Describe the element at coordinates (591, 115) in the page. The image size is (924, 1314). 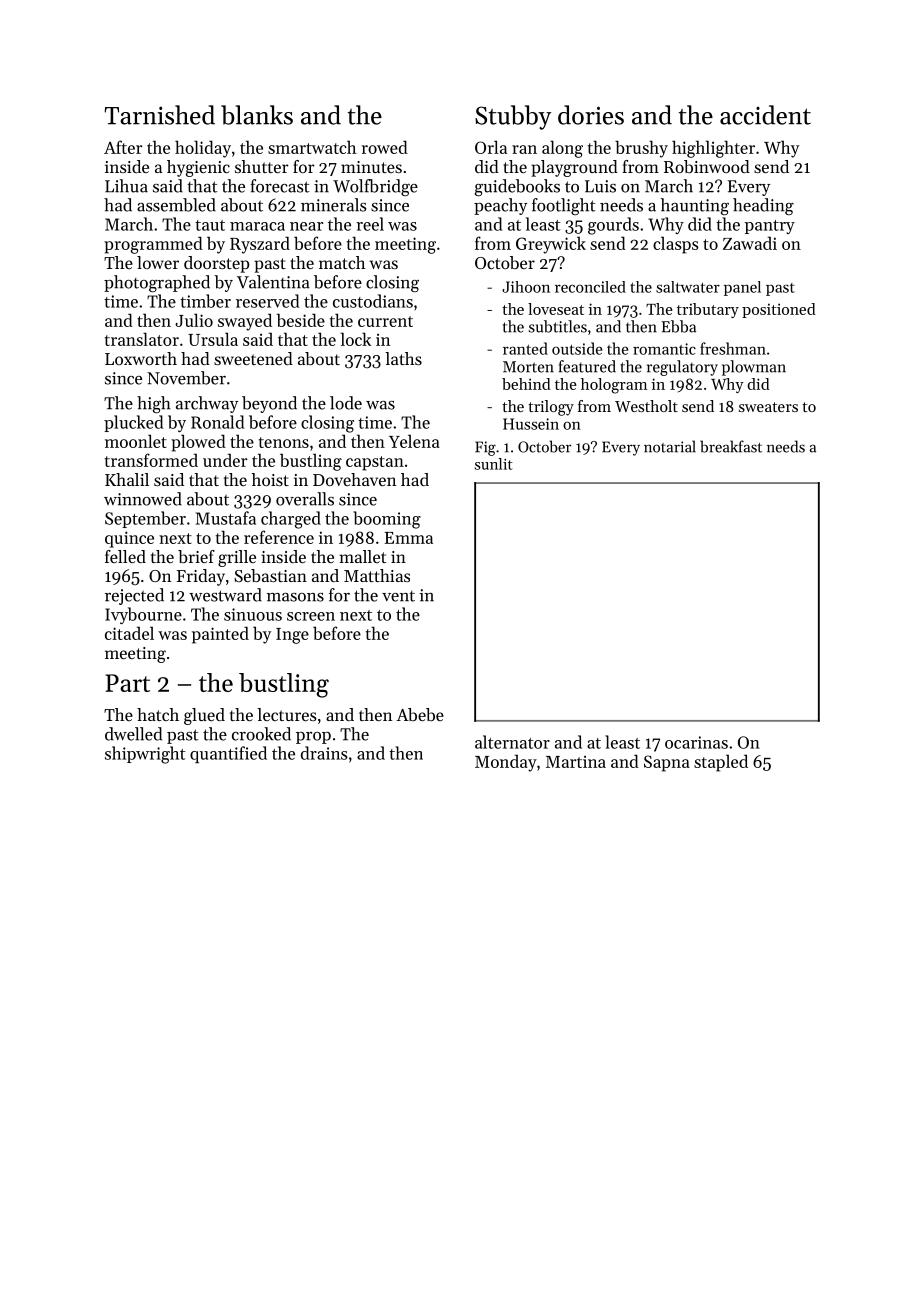
I see `dories` at that location.
